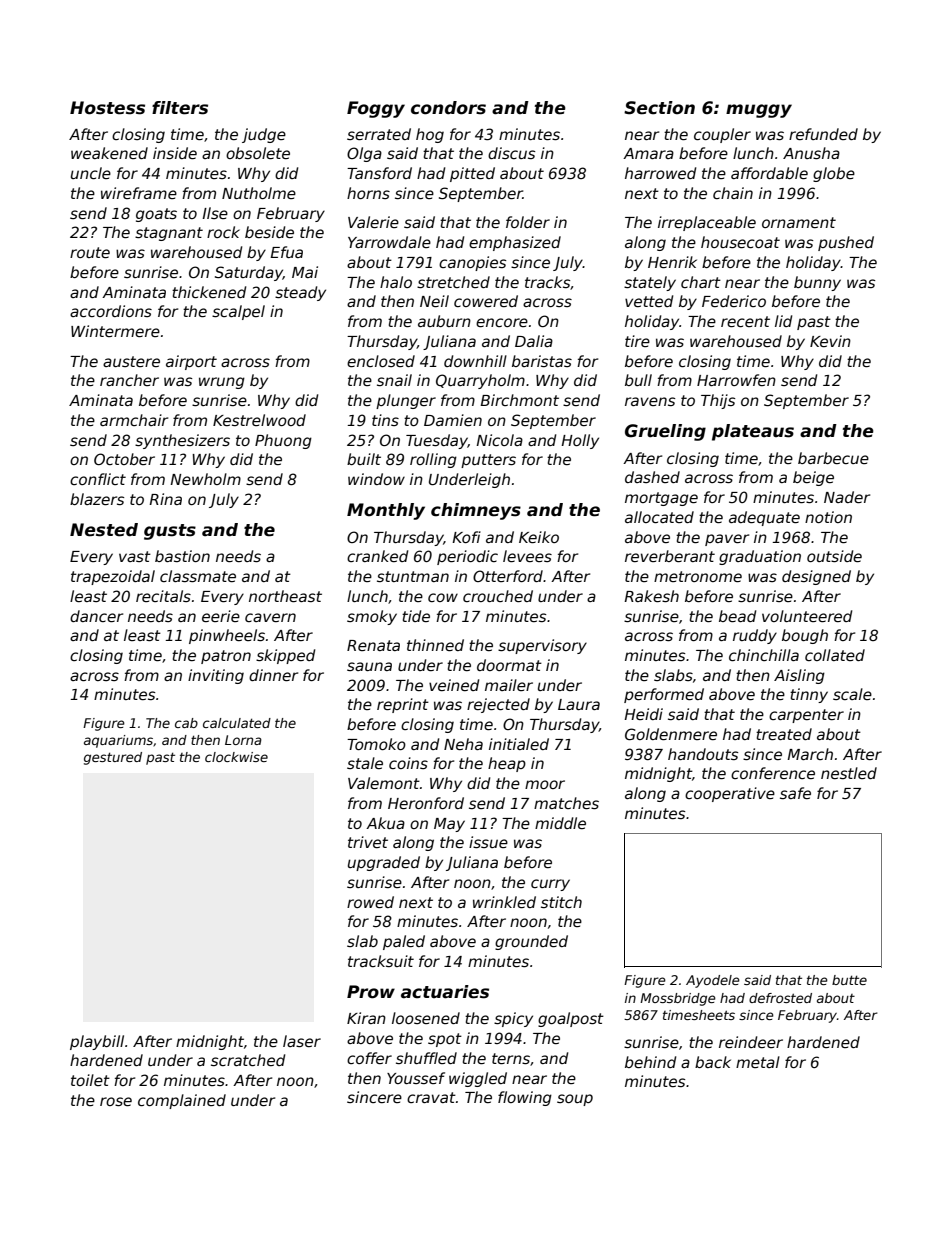 The height and width of the screenshot is (1233, 952). I want to click on volunteered, so click(807, 616).
